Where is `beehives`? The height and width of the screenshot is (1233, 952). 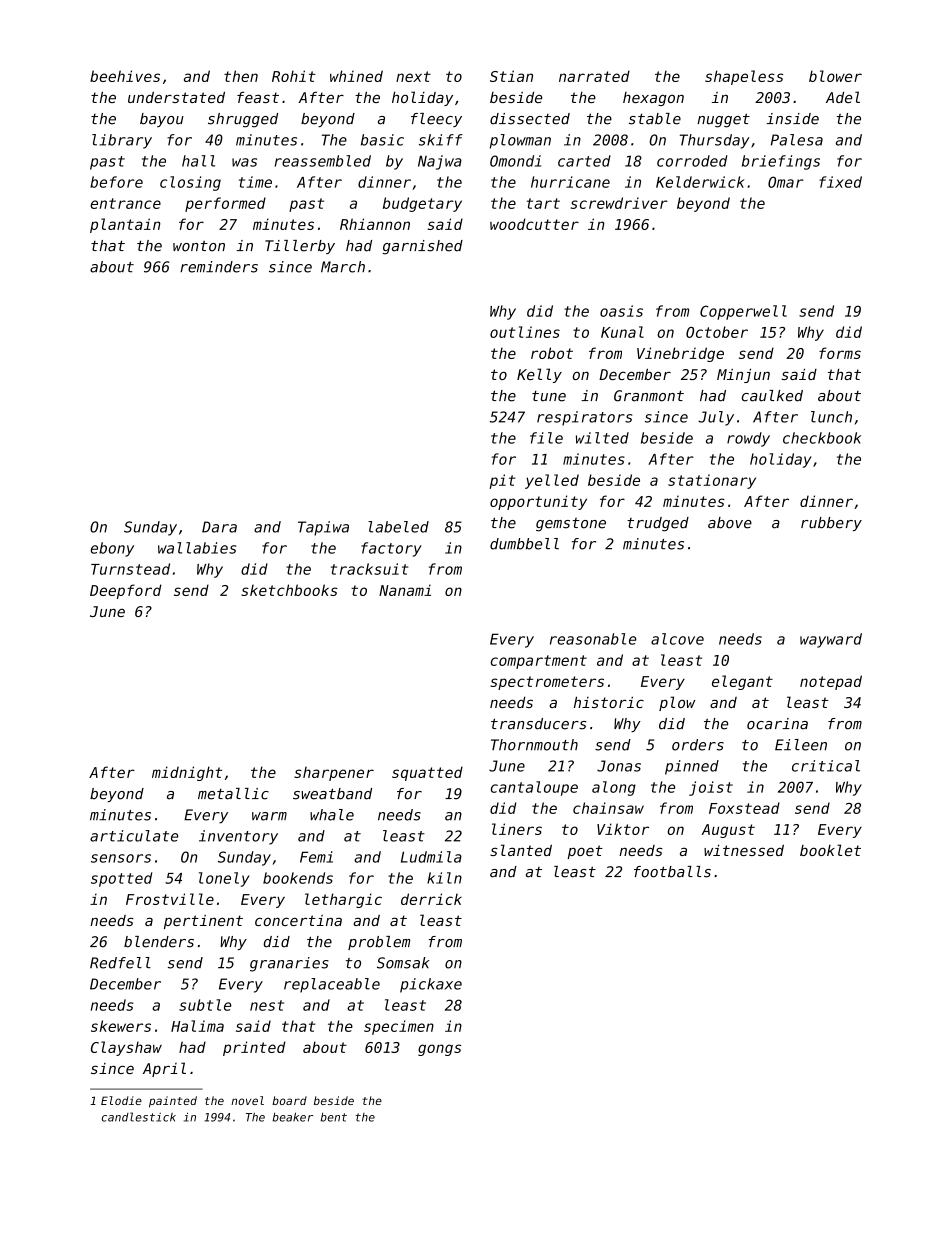 beehives is located at coordinates (125, 76).
